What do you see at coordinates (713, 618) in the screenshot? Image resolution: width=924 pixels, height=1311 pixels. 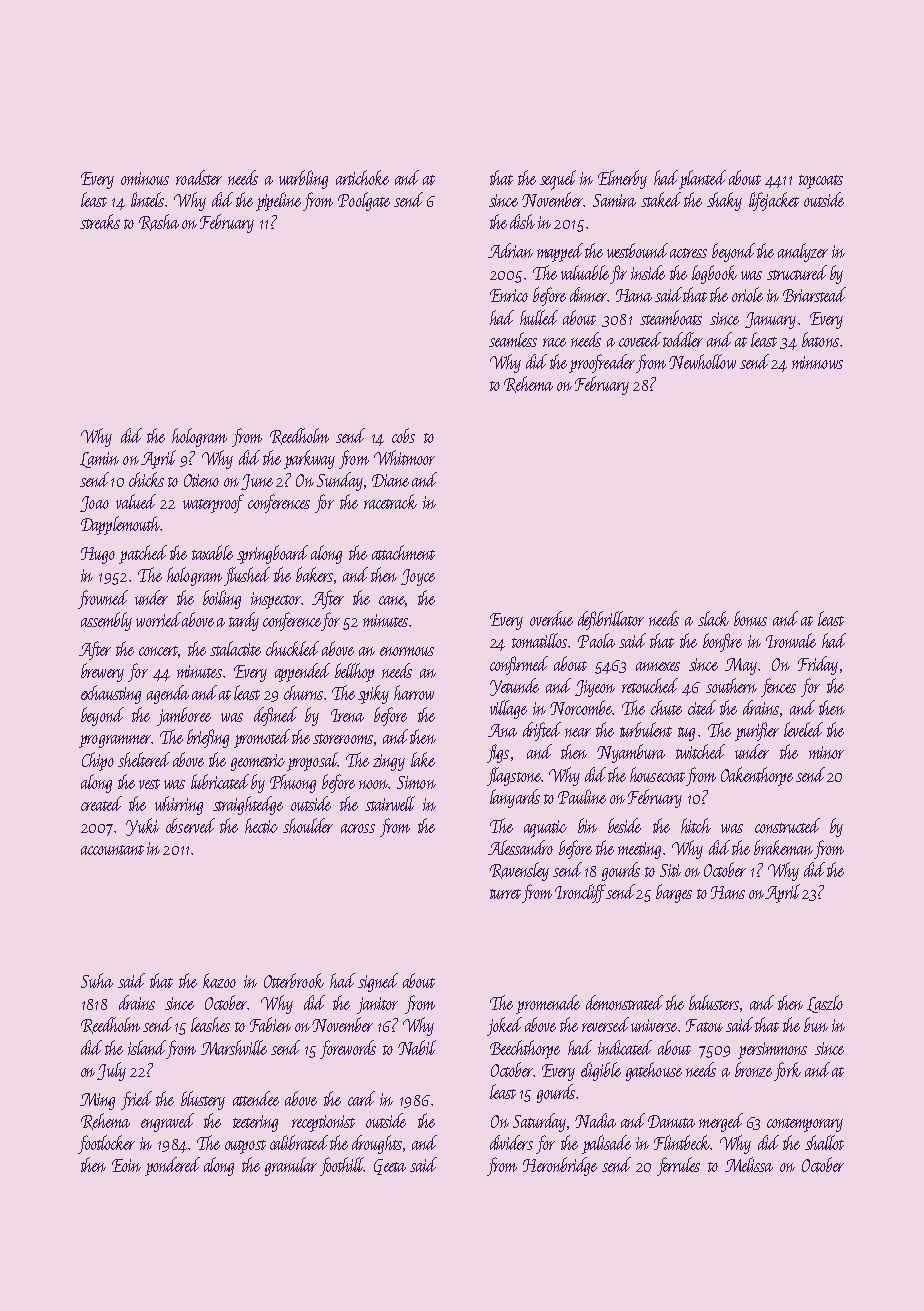 I see `slack` at bounding box center [713, 618].
